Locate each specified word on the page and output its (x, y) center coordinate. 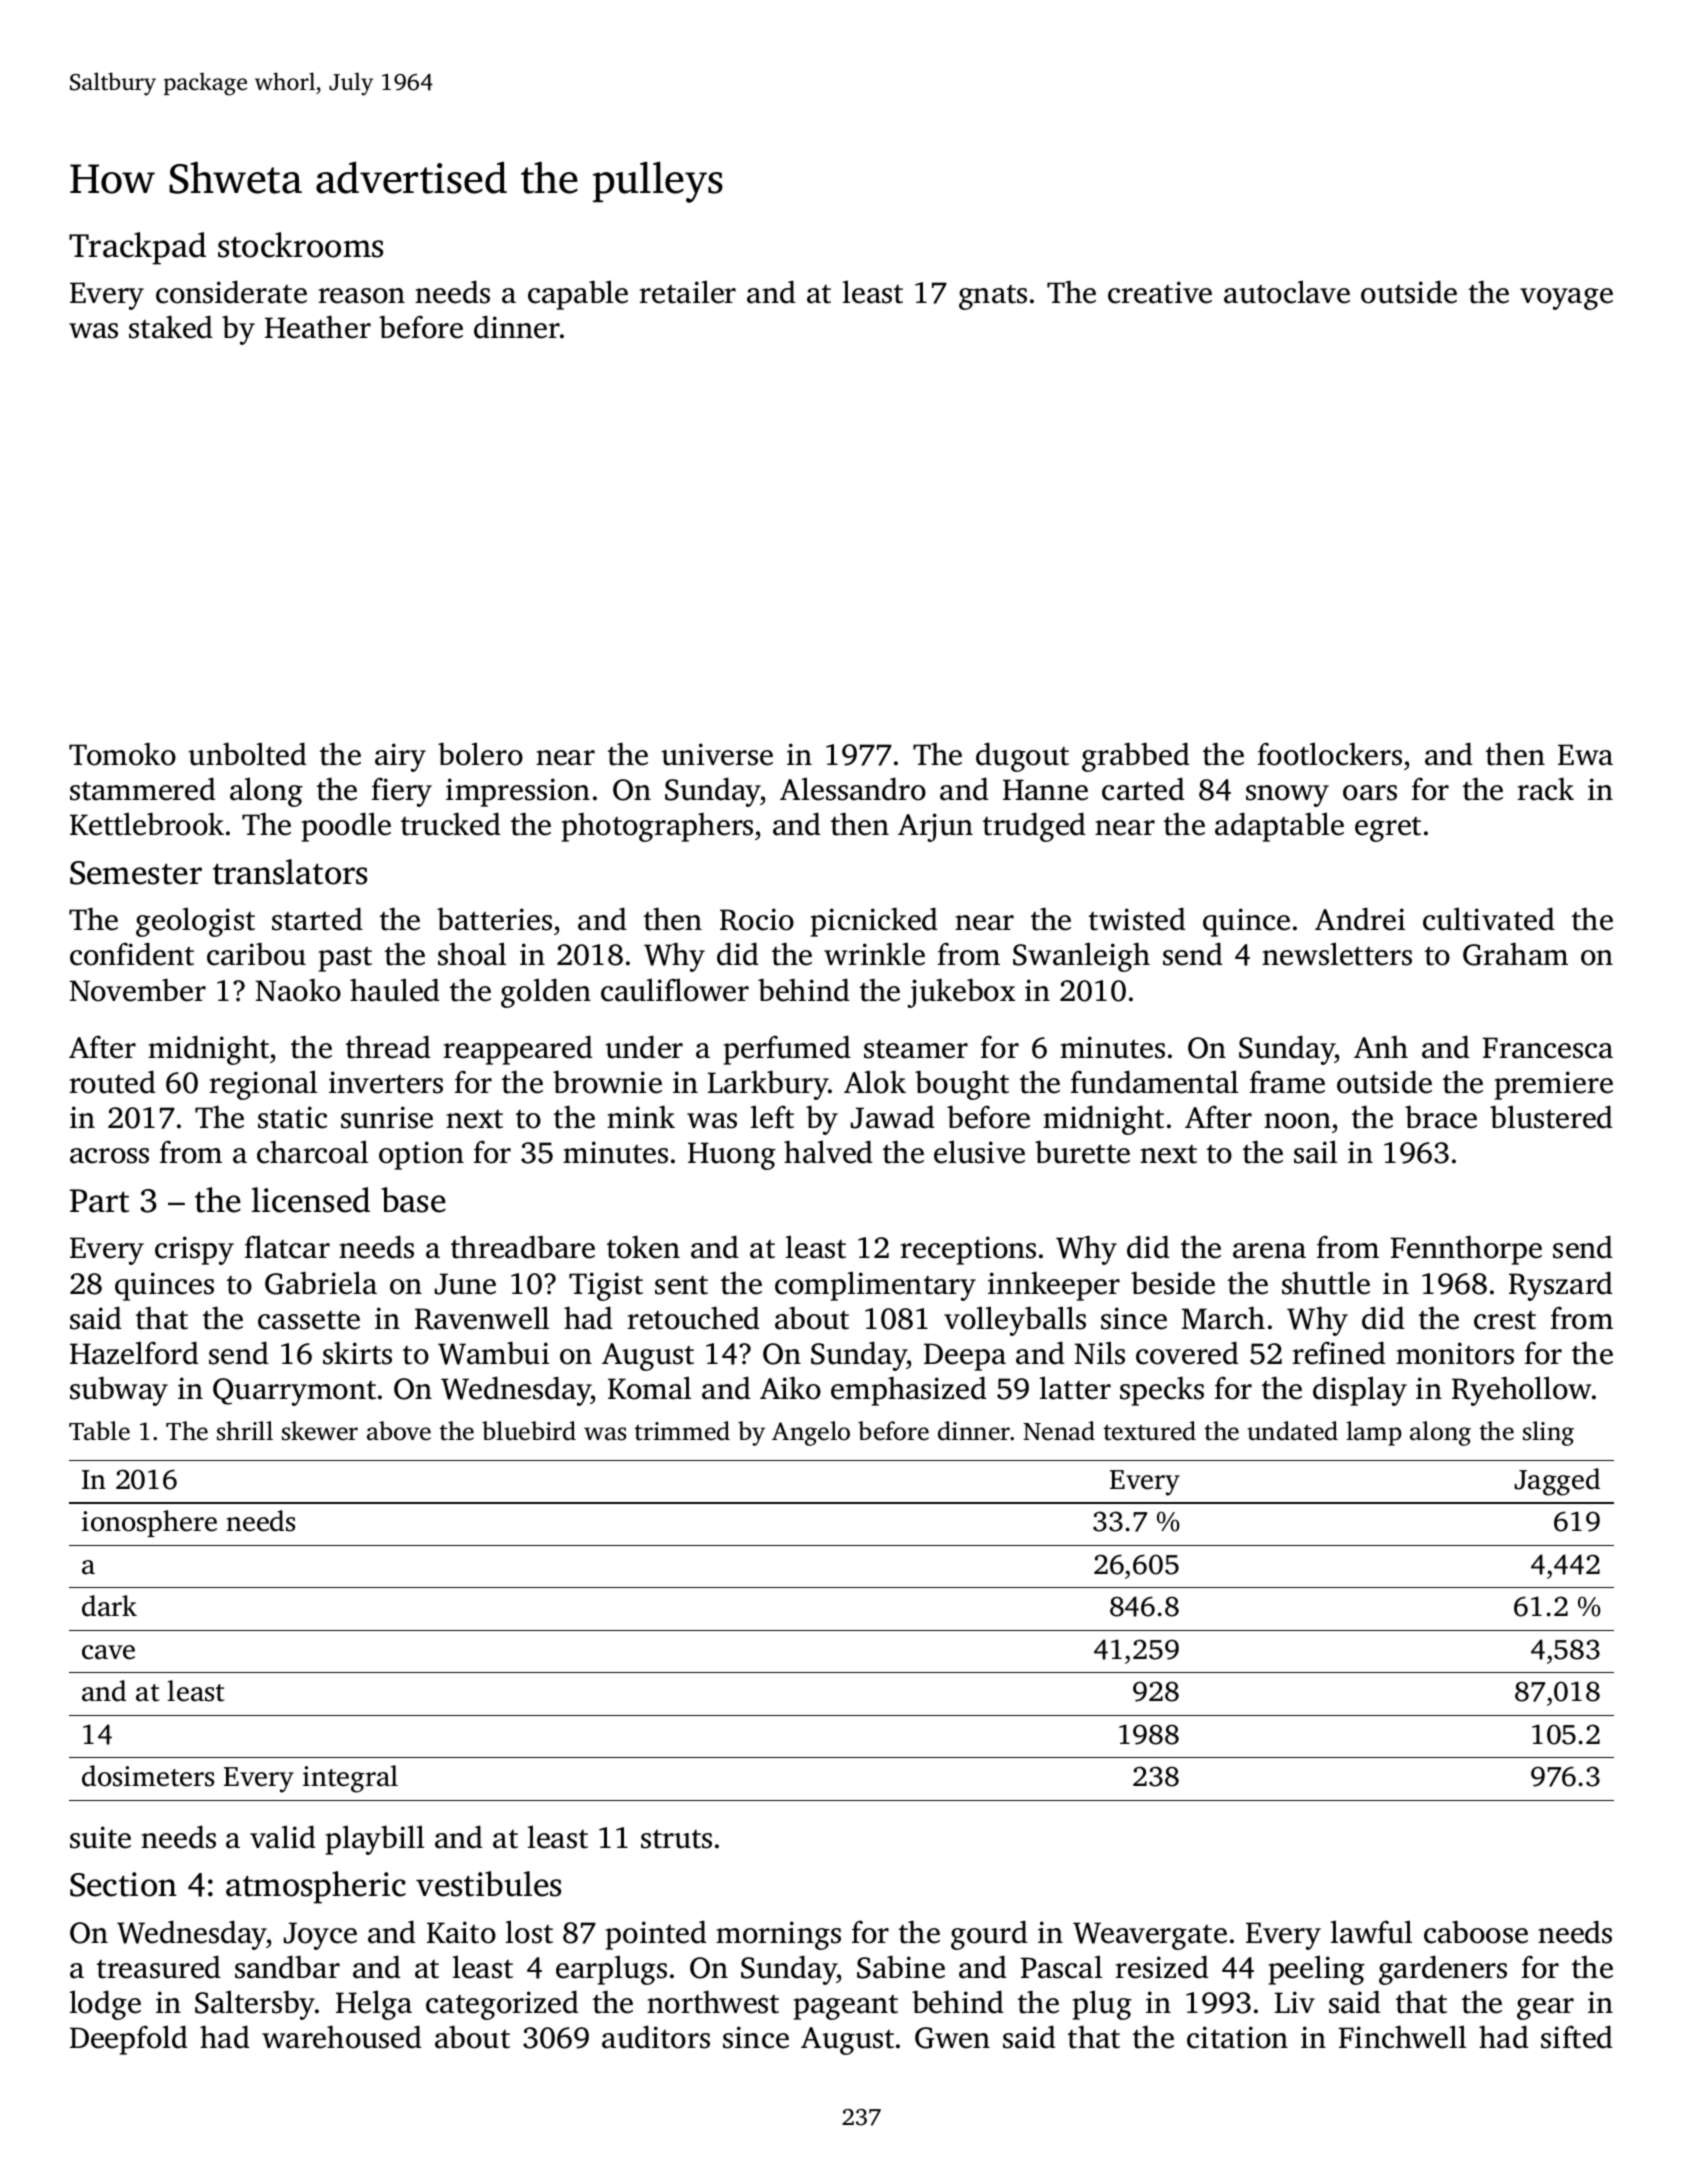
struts (676, 1839)
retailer (687, 292)
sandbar (287, 1967)
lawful (1371, 1932)
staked (171, 327)
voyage (1566, 299)
